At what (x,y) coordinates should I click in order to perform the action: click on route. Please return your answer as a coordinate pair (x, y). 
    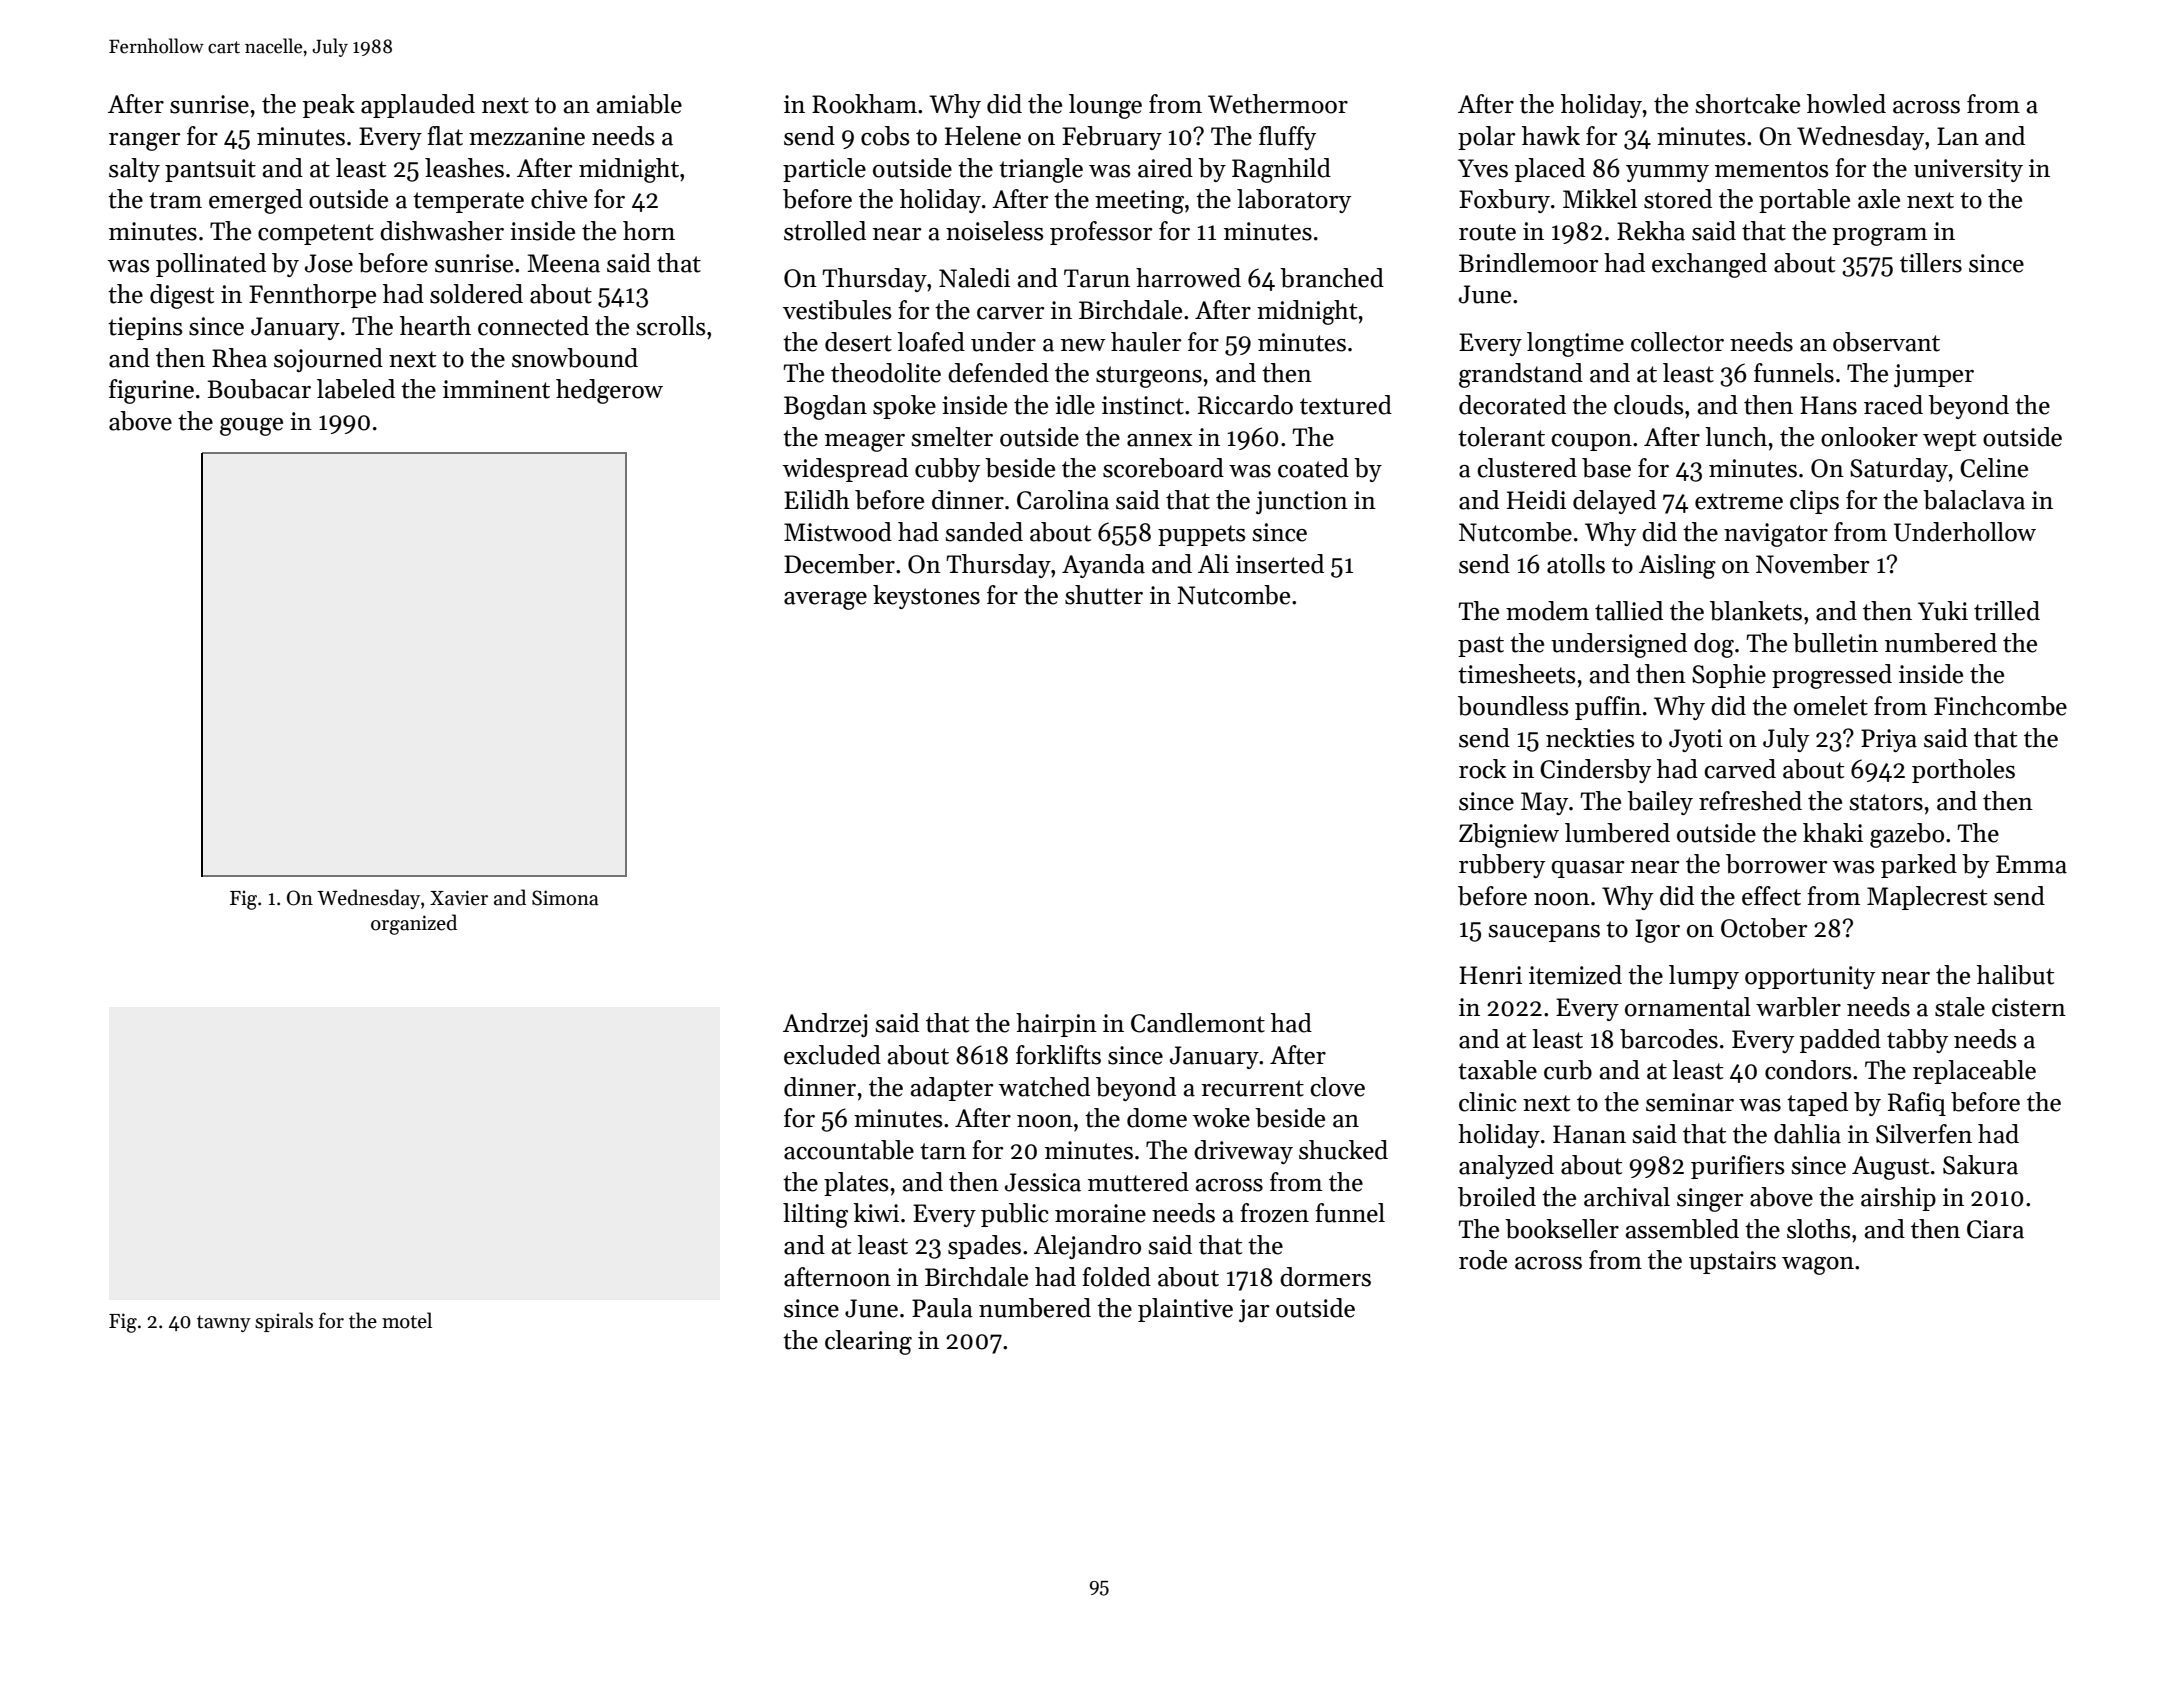
    Looking at the image, I should click on (1487, 232).
